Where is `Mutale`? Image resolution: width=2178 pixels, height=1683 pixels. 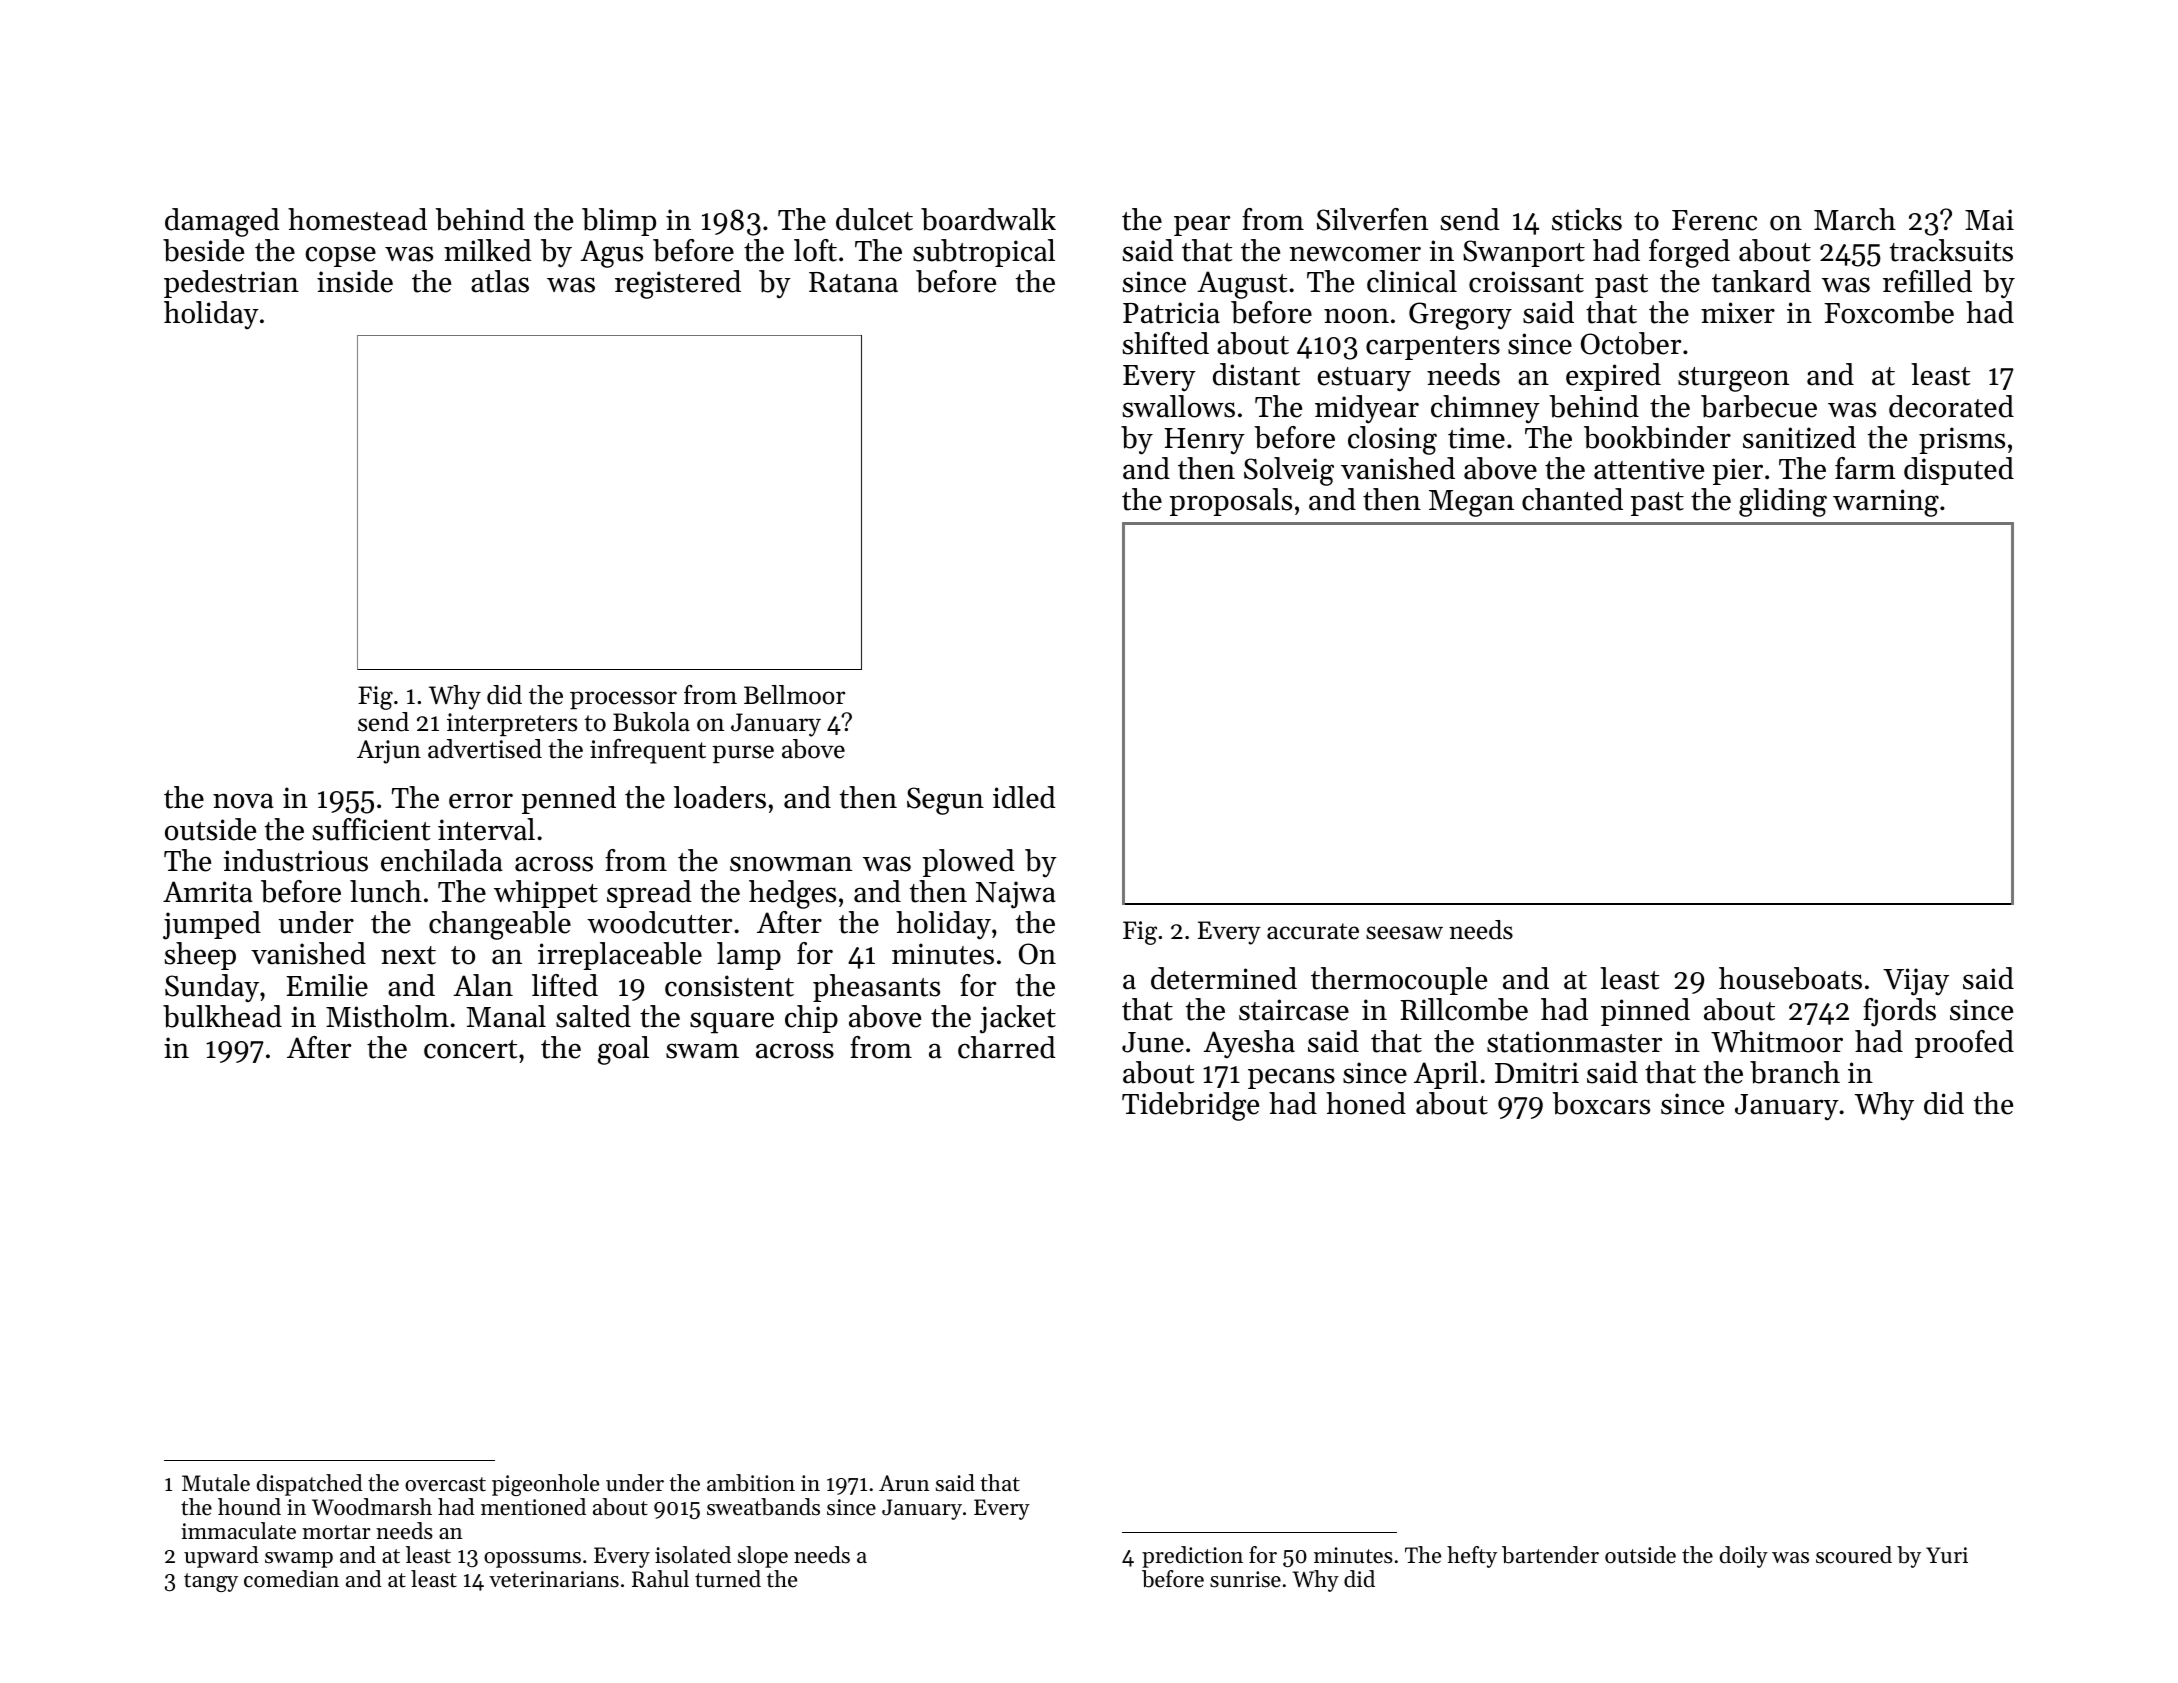
Mutale is located at coordinates (216, 1483).
